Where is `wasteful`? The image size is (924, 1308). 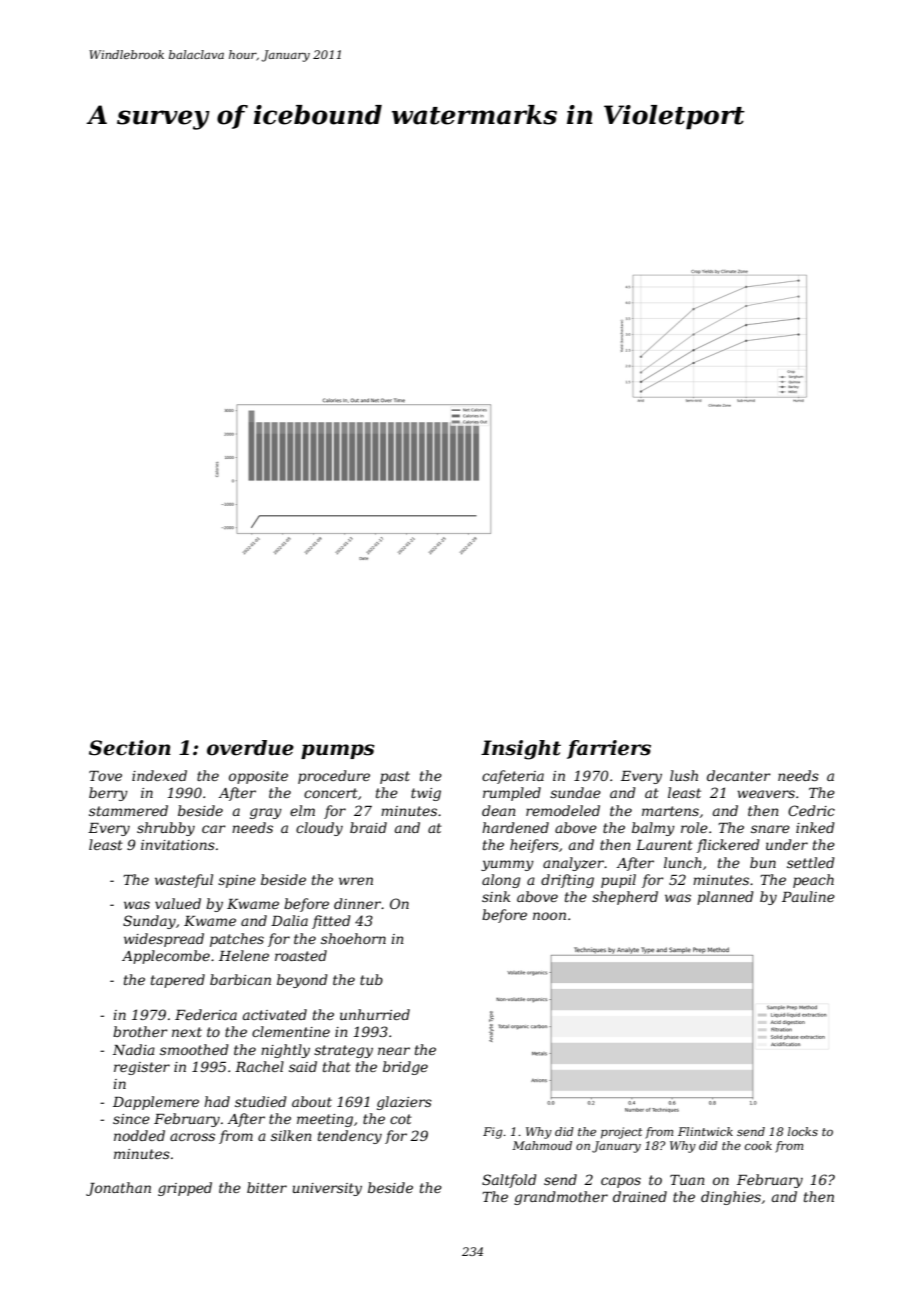
wasteful is located at coordinates (184, 881).
